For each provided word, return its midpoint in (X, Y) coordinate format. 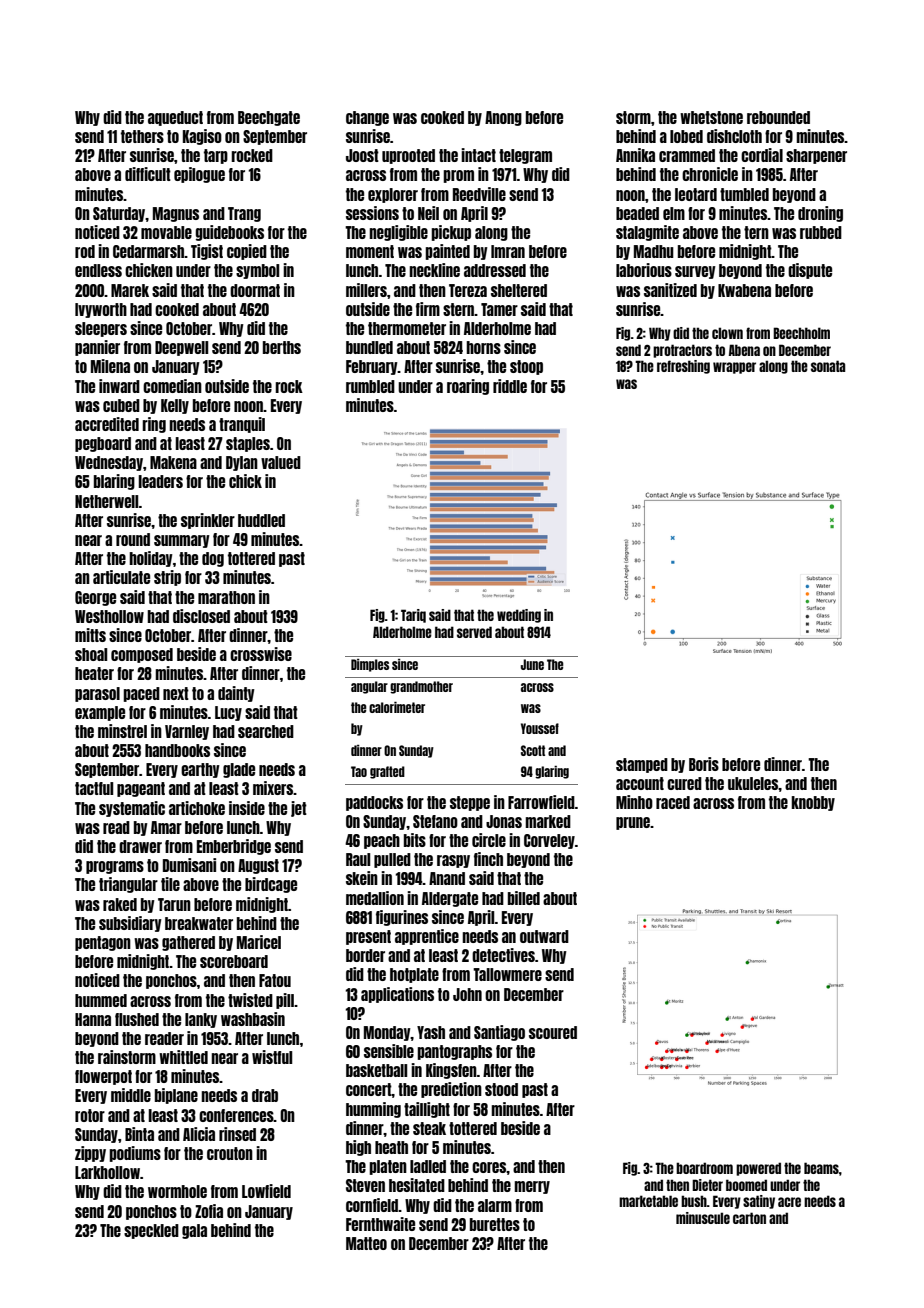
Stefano (435, 821)
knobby (813, 803)
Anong (503, 118)
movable (166, 232)
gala (194, 1231)
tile (170, 884)
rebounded (778, 117)
